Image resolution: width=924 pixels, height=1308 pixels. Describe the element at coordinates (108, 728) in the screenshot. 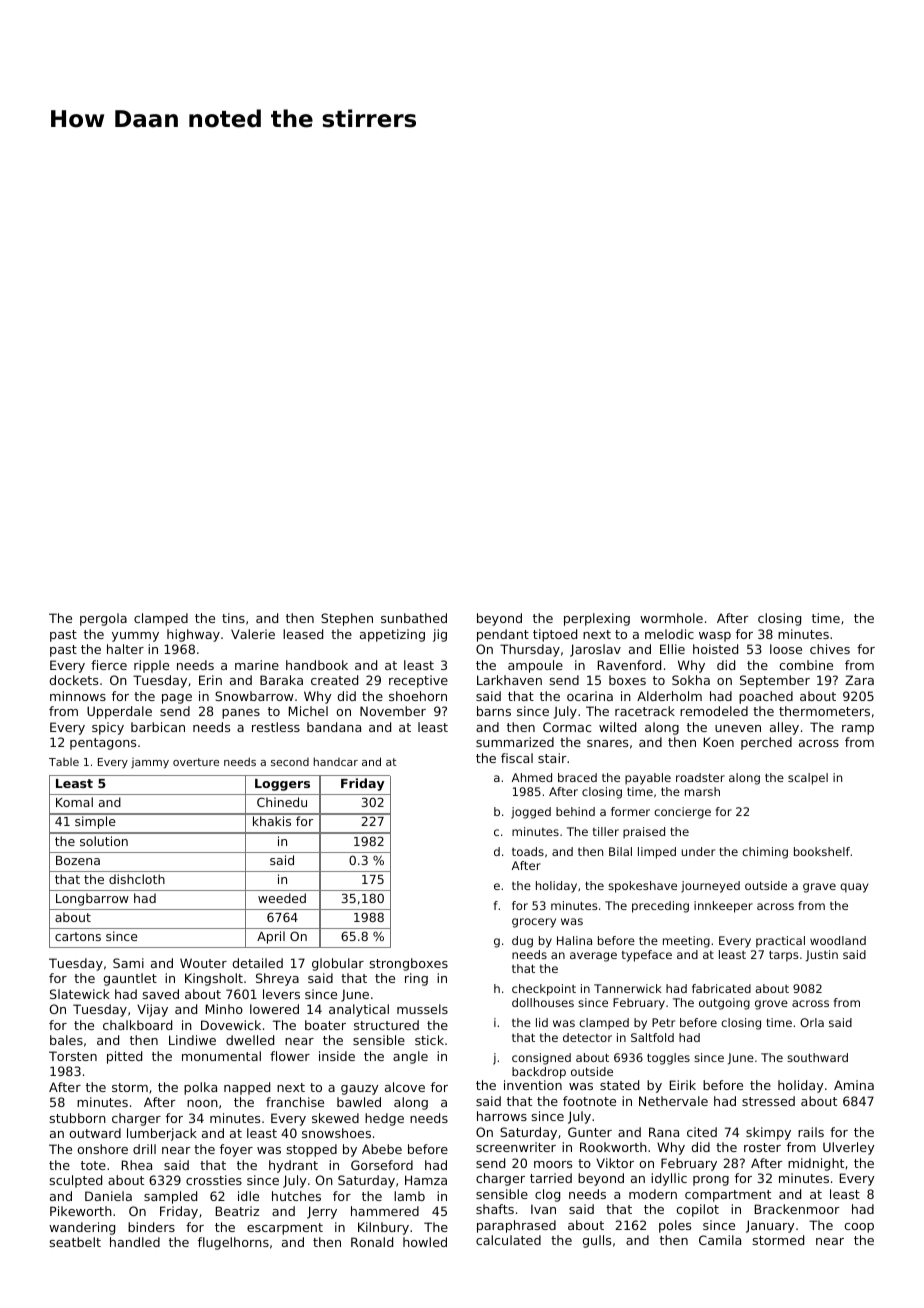

I see `spicy` at that location.
